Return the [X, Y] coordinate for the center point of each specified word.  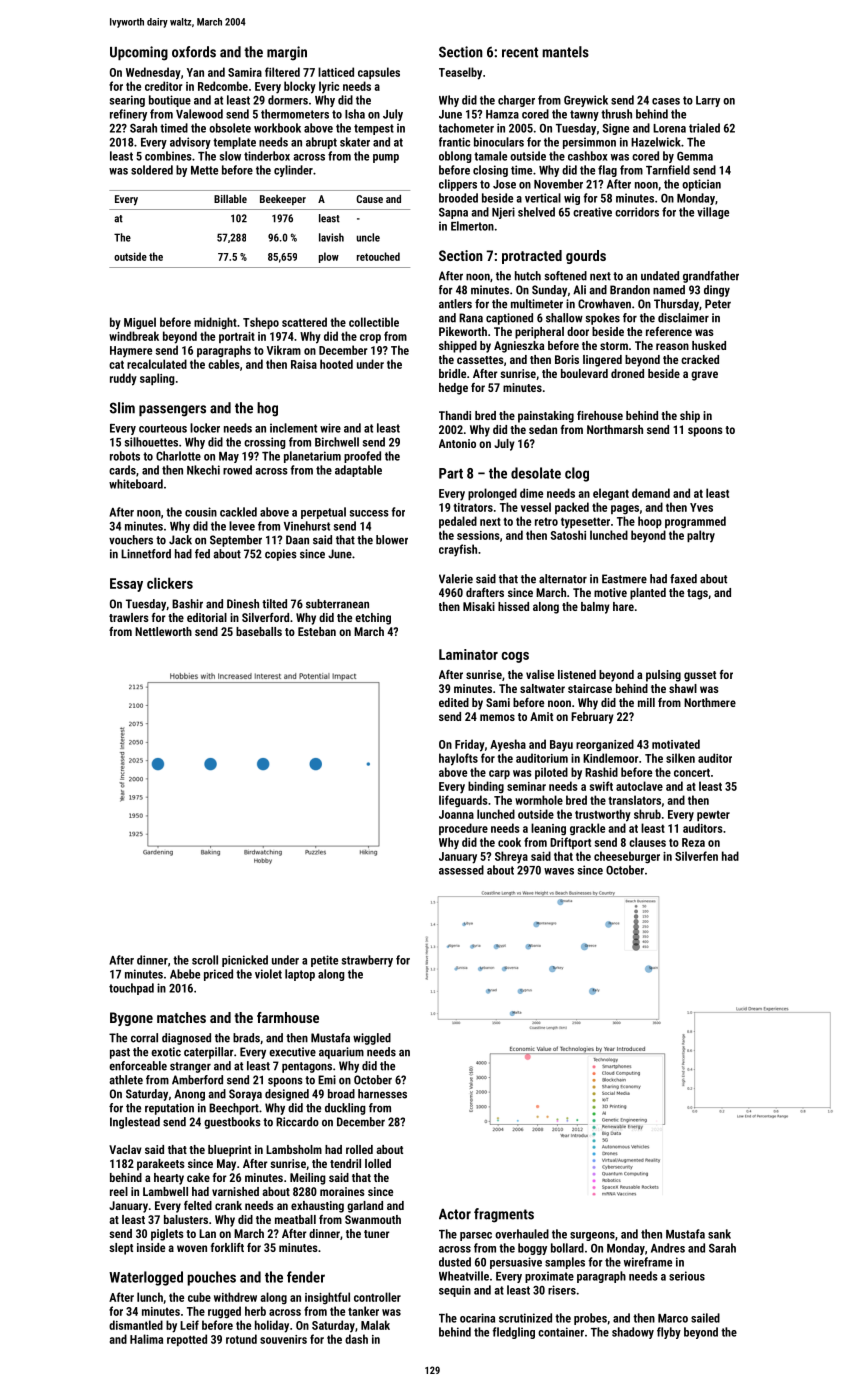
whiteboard [136, 484]
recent [520, 52]
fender [306, 1277]
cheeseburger [627, 857]
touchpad [131, 989]
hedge [453, 389]
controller [377, 1297]
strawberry [367, 961]
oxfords [194, 52]
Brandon [630, 290]
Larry [708, 101]
